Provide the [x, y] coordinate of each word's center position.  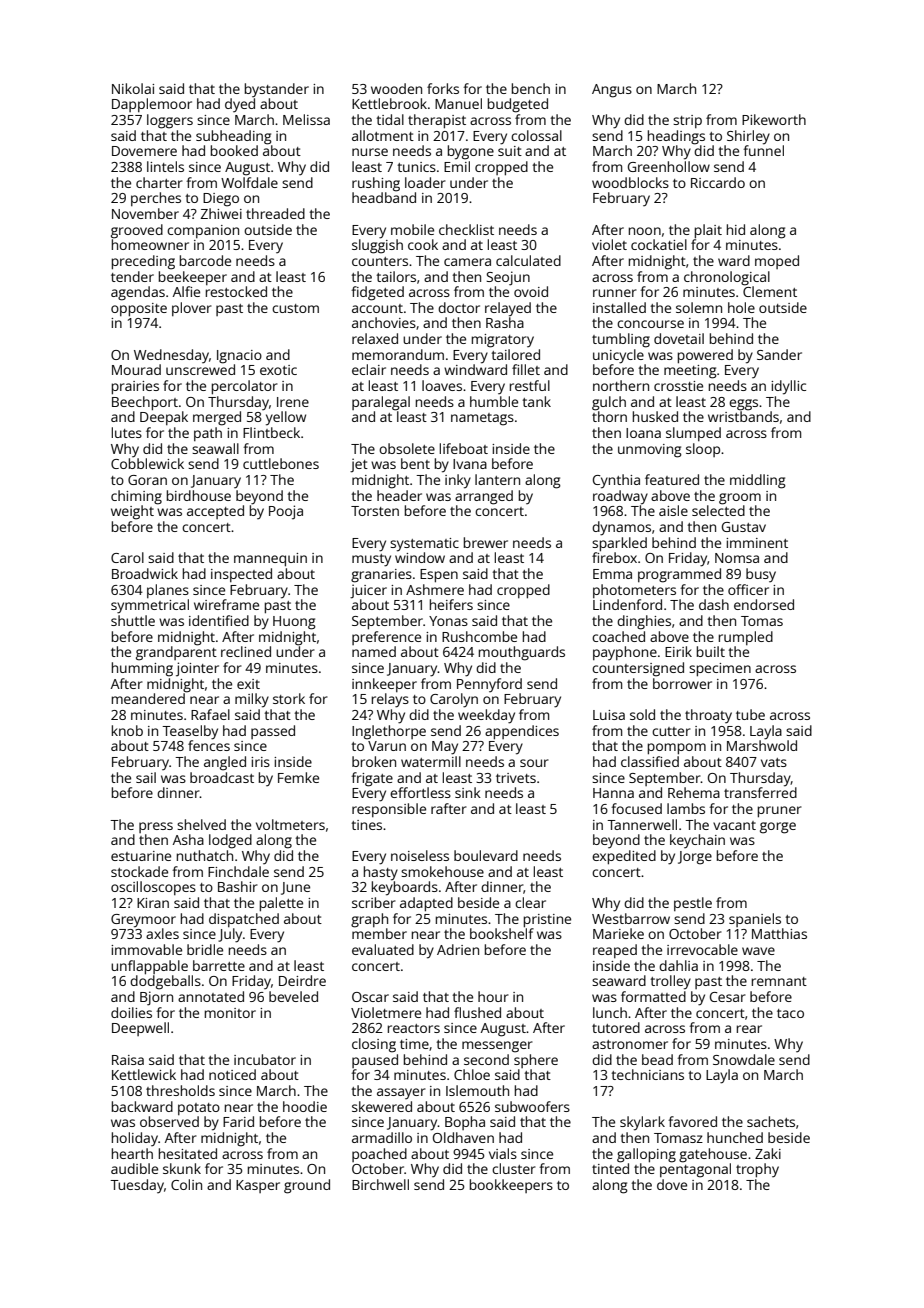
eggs [743, 405]
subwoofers [532, 1106]
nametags [482, 419]
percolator [245, 387]
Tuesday [137, 1186]
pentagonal [695, 1170]
